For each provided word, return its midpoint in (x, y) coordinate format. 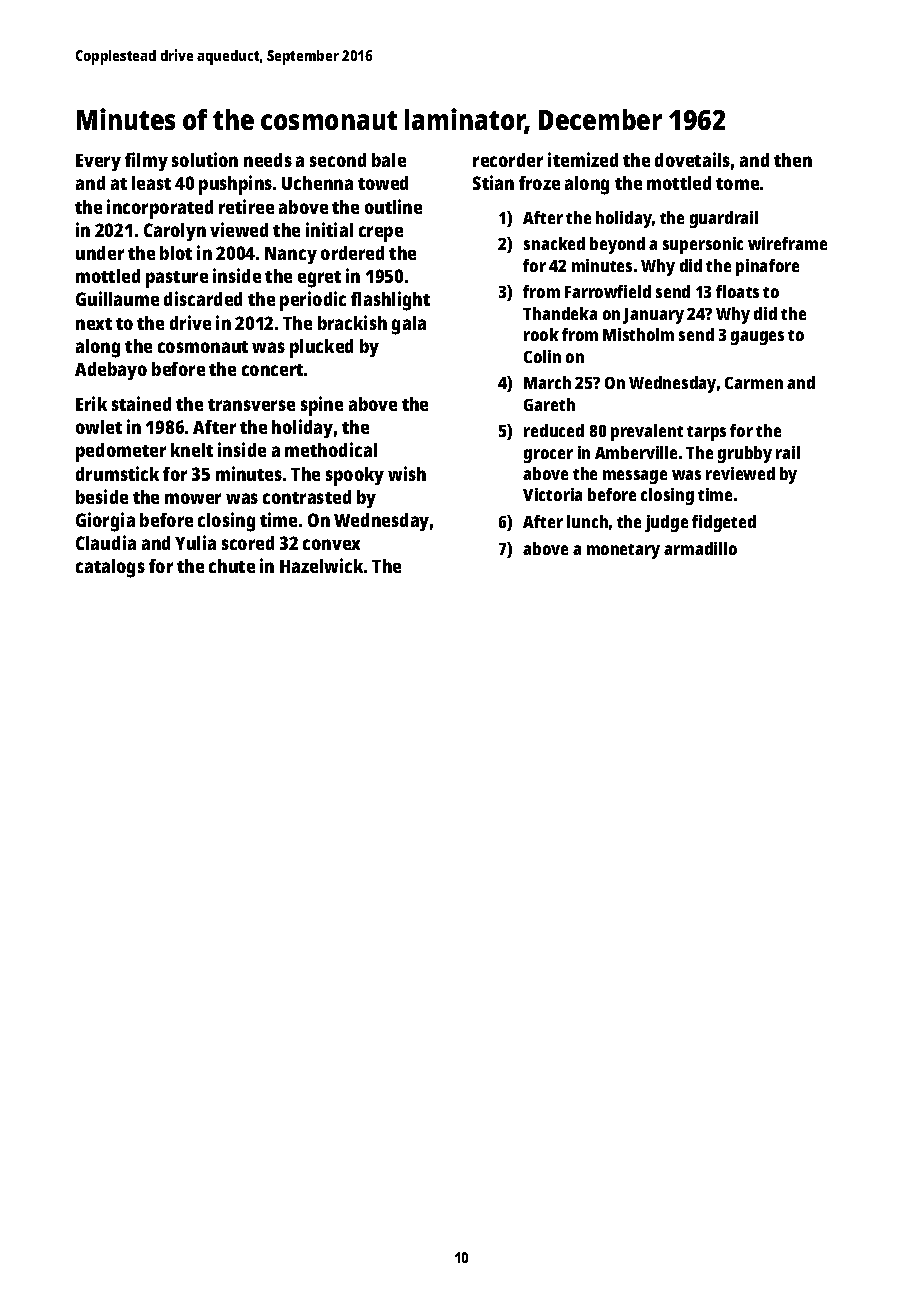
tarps (706, 433)
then (793, 160)
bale (389, 160)
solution (205, 159)
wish (407, 473)
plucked (321, 348)
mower (193, 498)
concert (272, 370)
